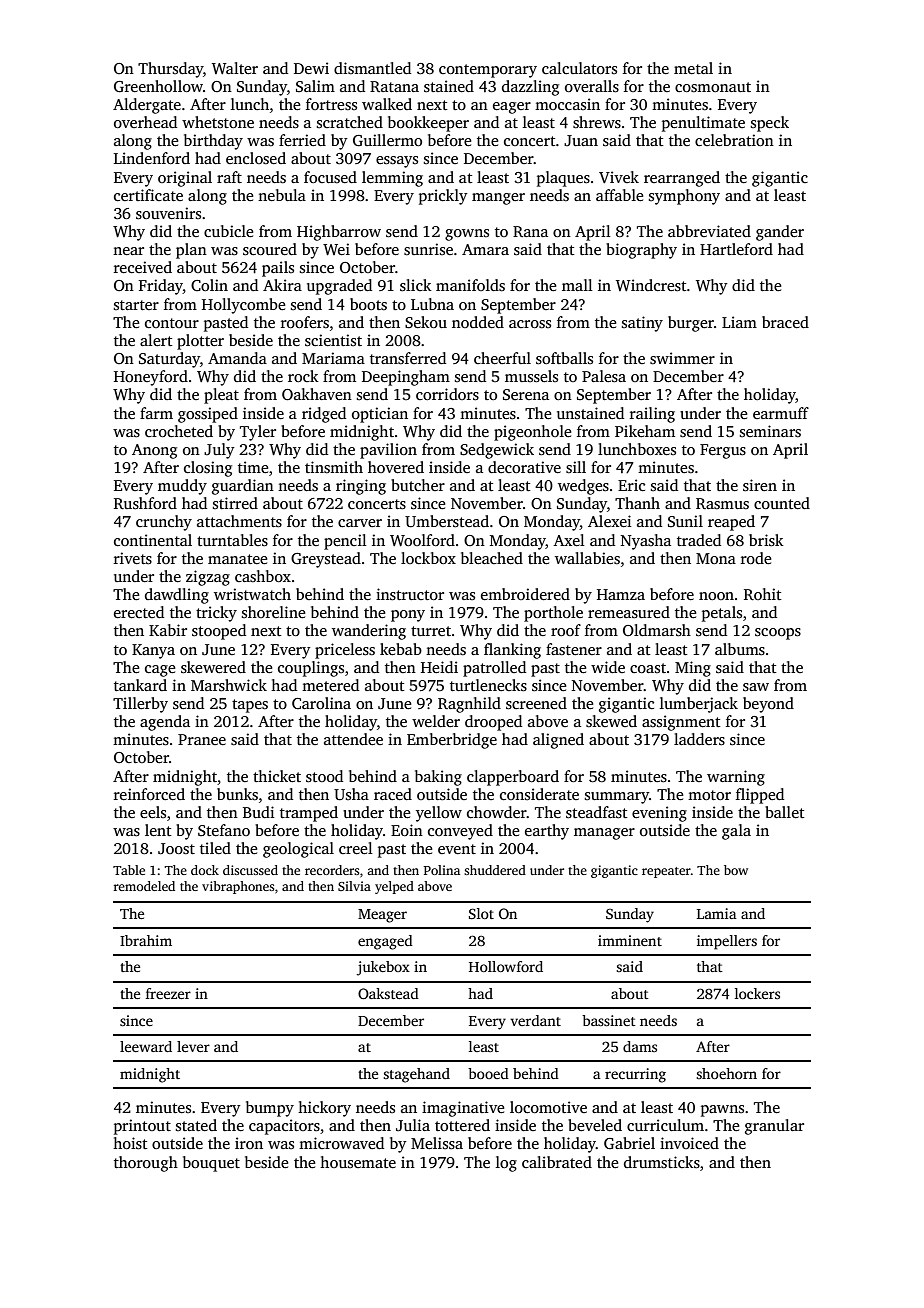 The image size is (924, 1308). What do you see at coordinates (170, 70) in the screenshot?
I see `Thursday` at bounding box center [170, 70].
